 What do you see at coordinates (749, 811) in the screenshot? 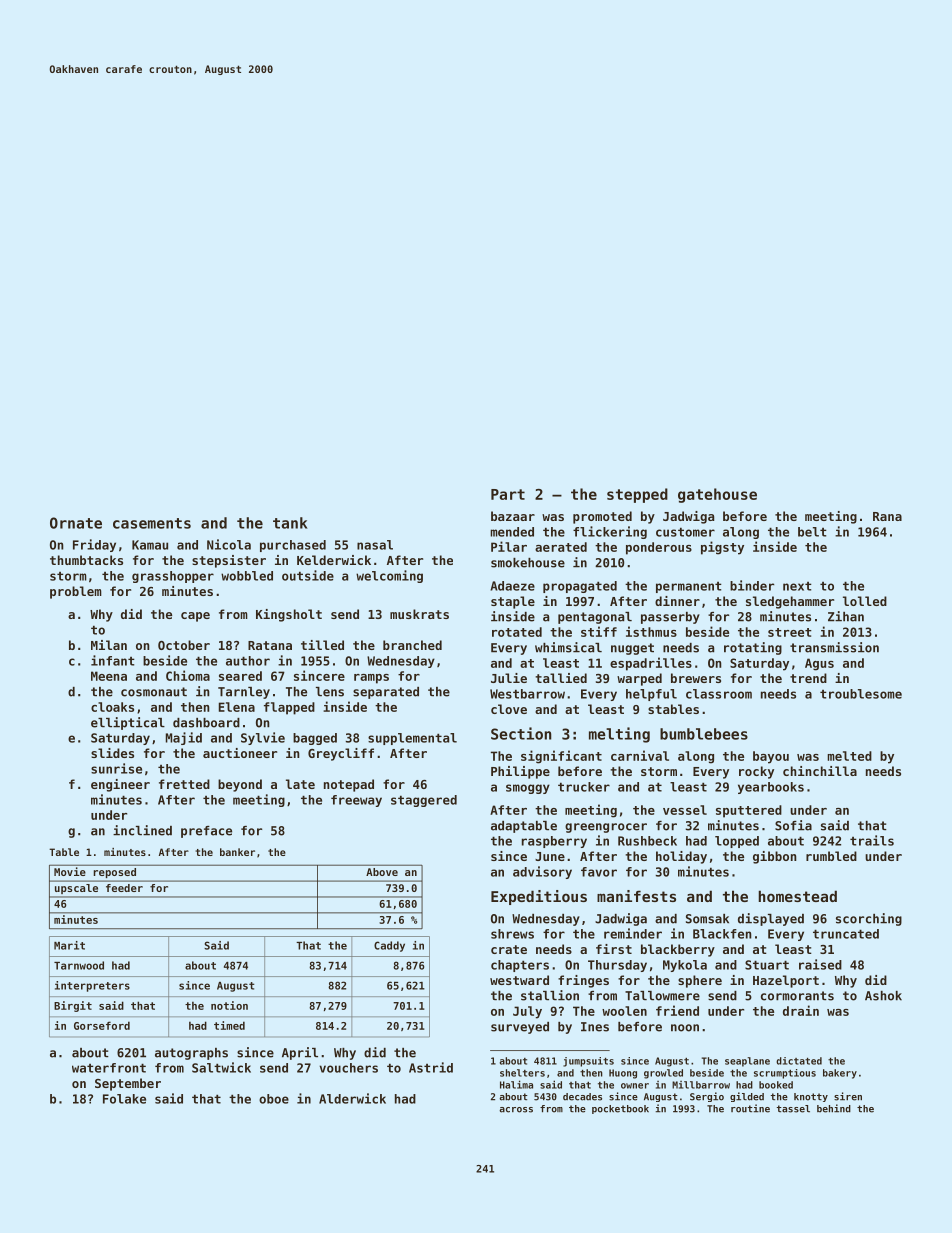
I see `sputtered` at bounding box center [749, 811].
